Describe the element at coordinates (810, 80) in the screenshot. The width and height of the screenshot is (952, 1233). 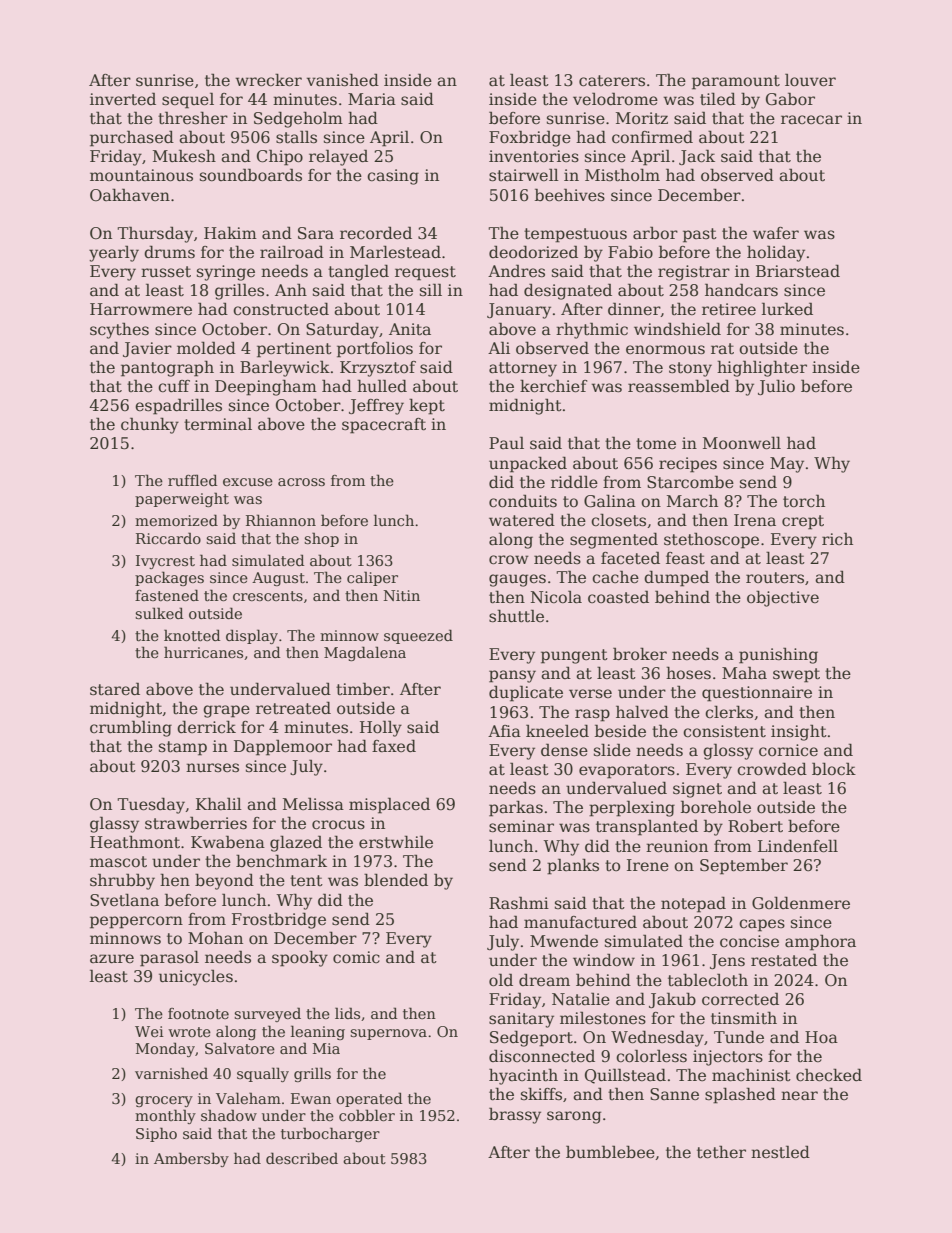
I see `louver` at that location.
